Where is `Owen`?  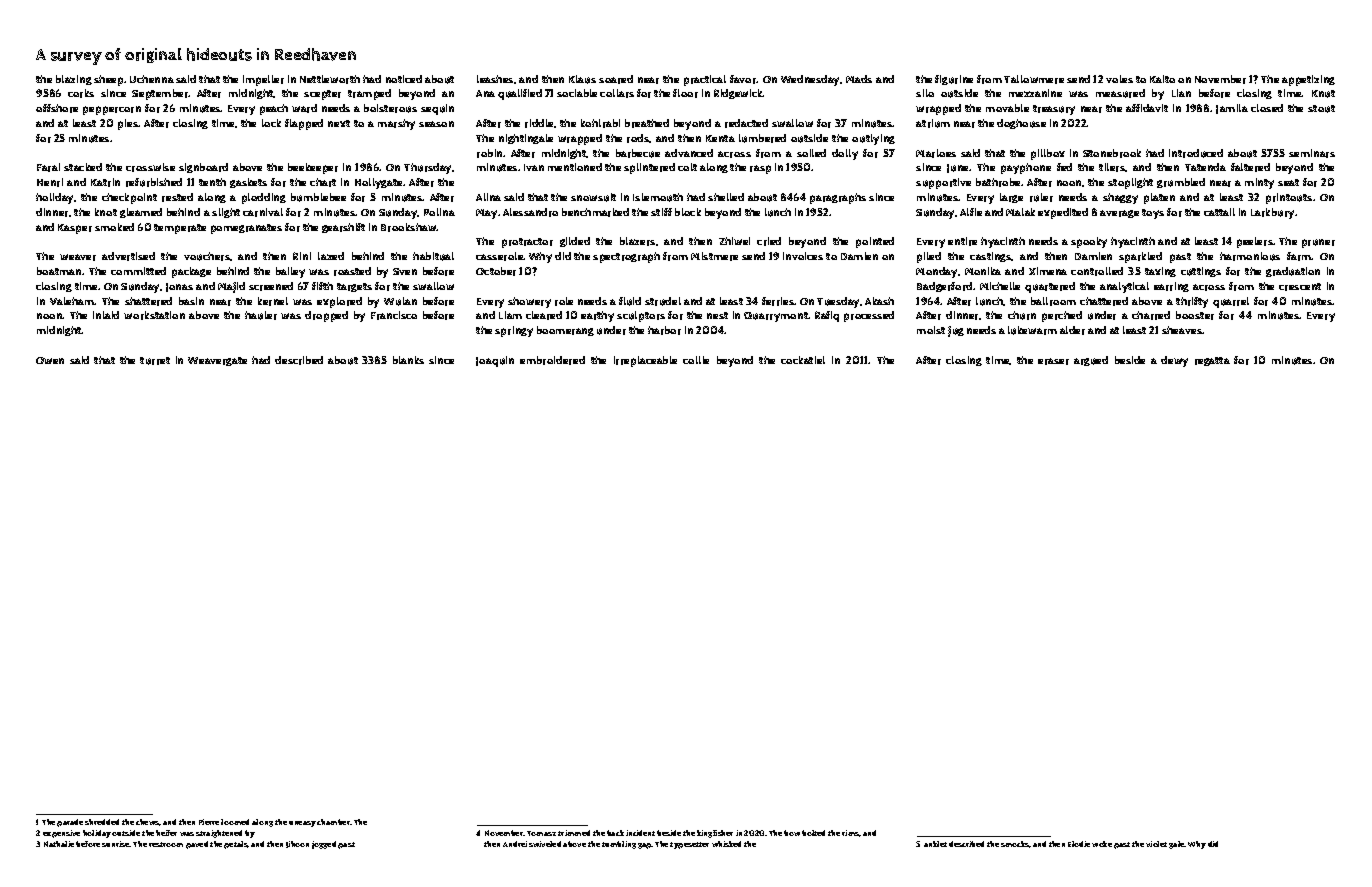 Owen is located at coordinates (50, 360).
